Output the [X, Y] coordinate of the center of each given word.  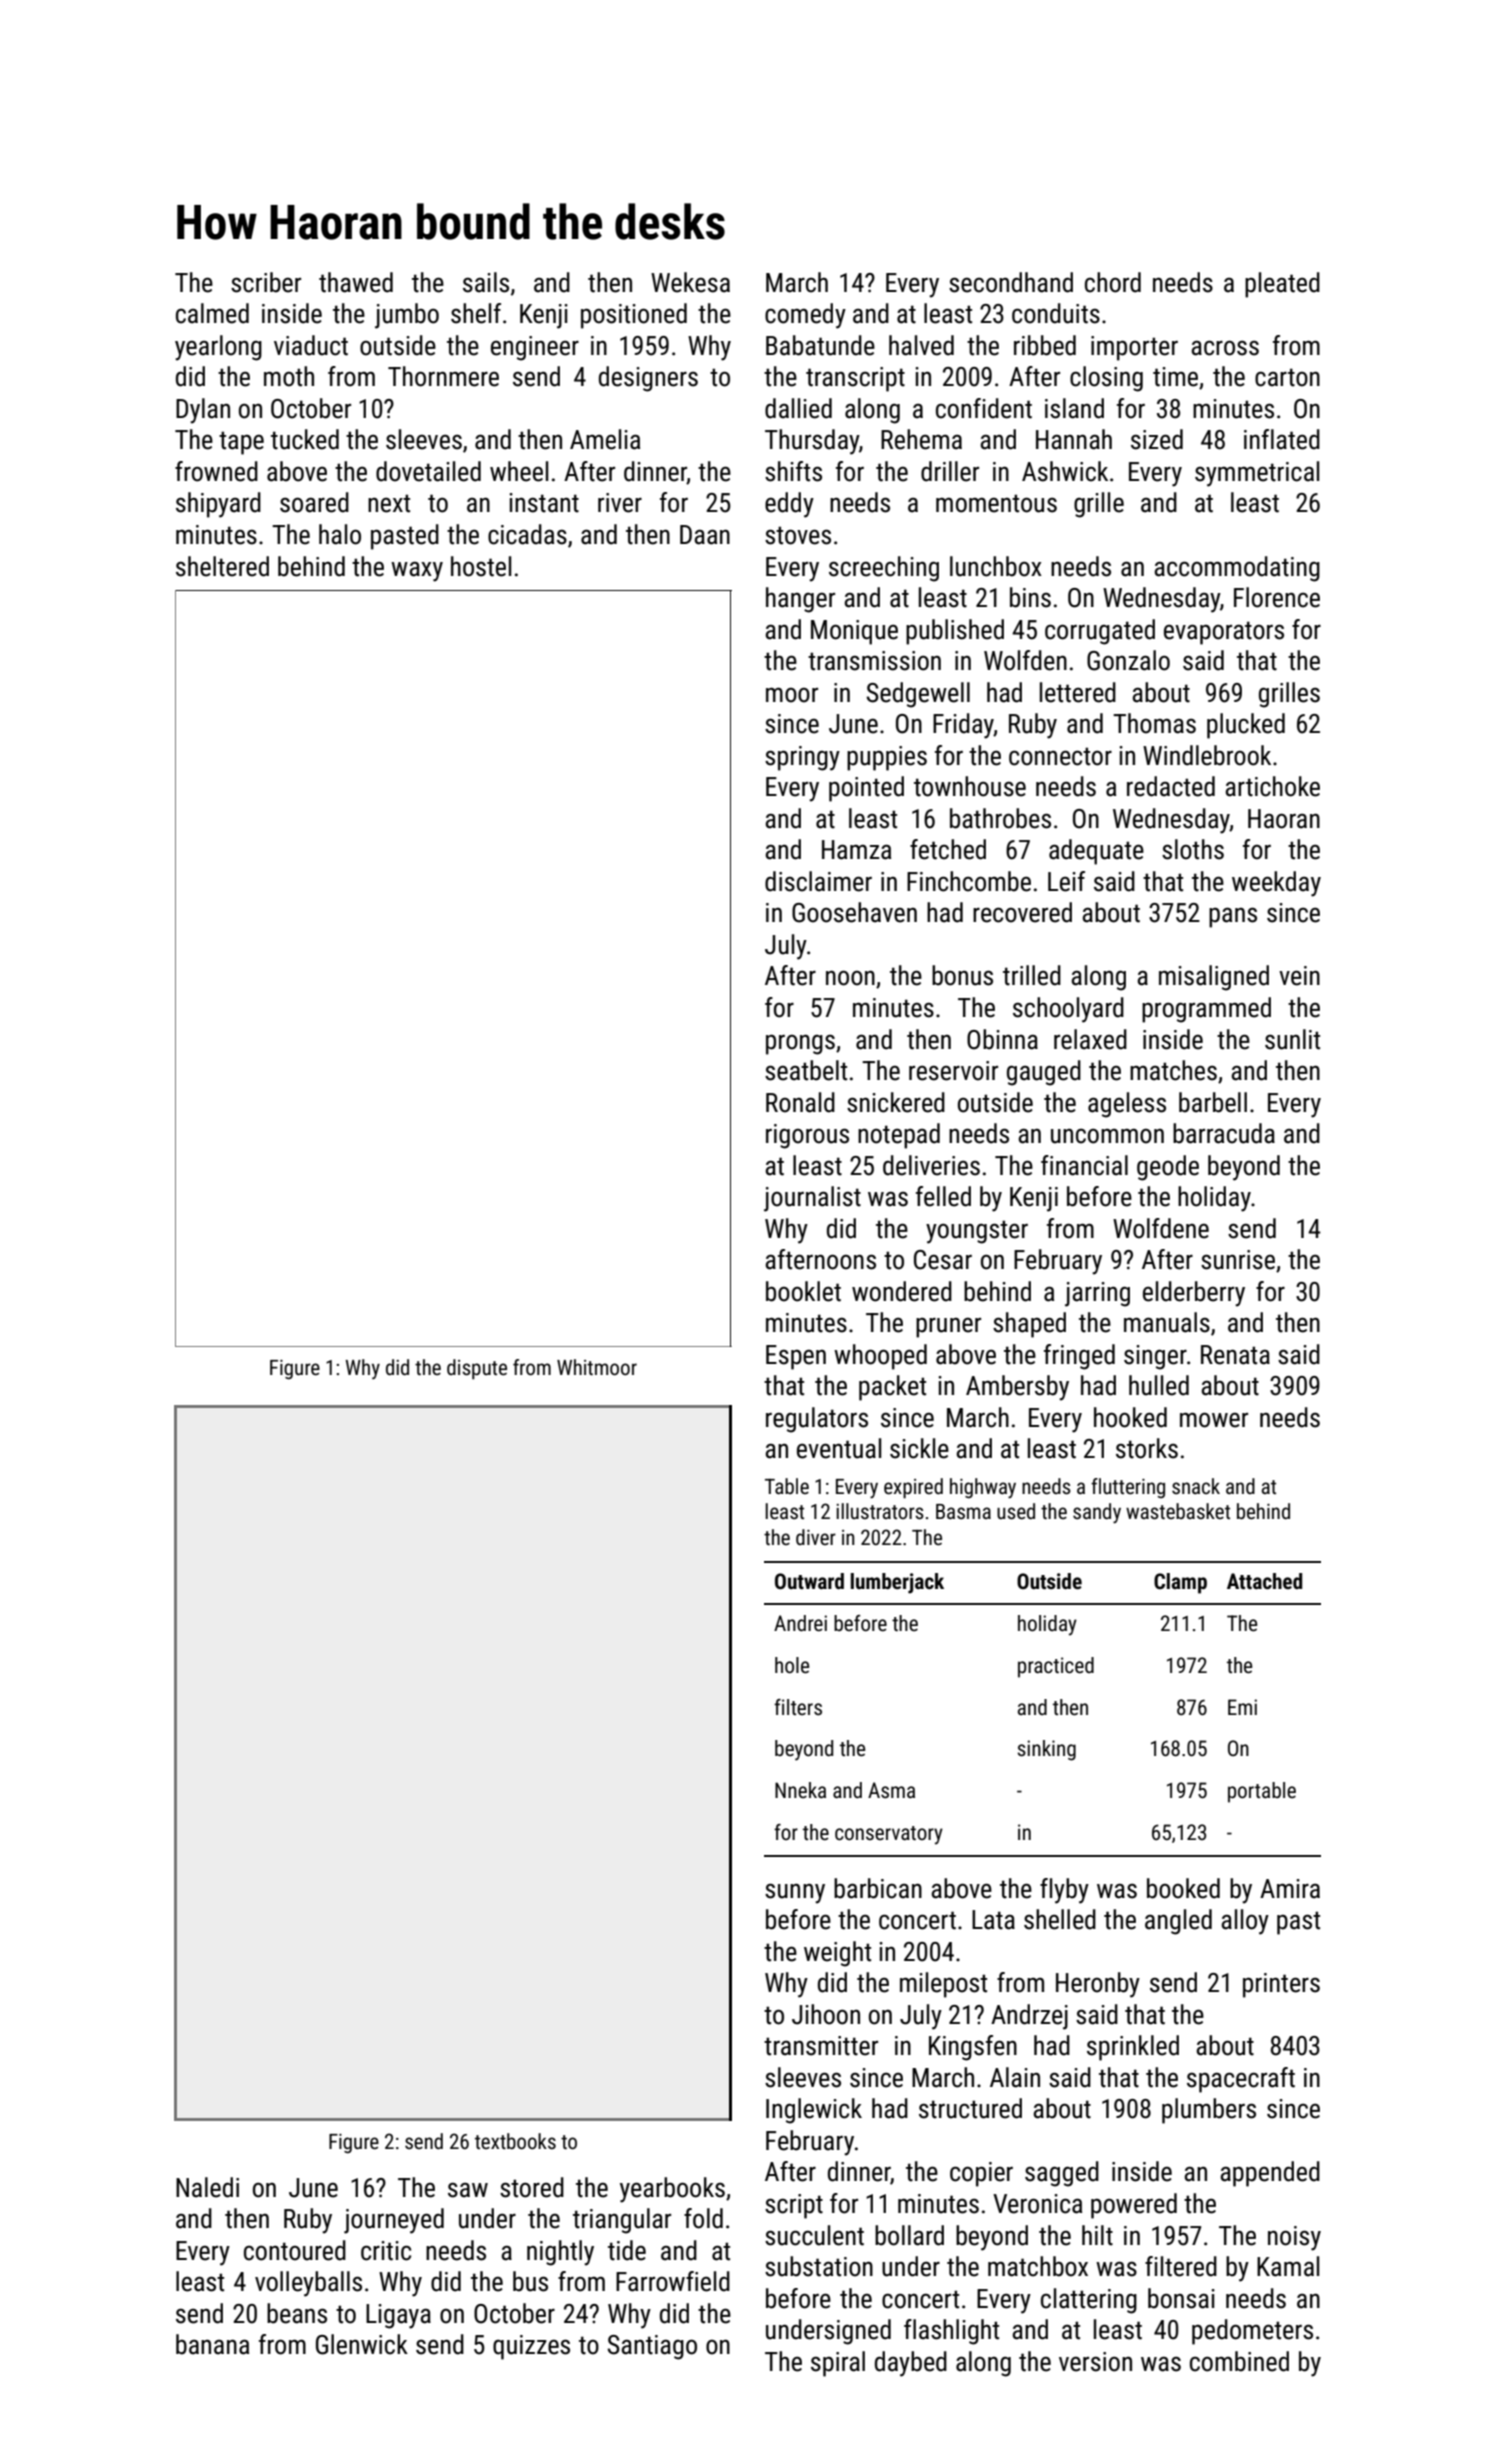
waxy [417, 571]
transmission [874, 661]
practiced [1056, 1667]
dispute [477, 1369]
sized [1157, 439]
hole [792, 1665]
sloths [1193, 849]
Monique [854, 632]
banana [212, 2344]
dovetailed [428, 471]
